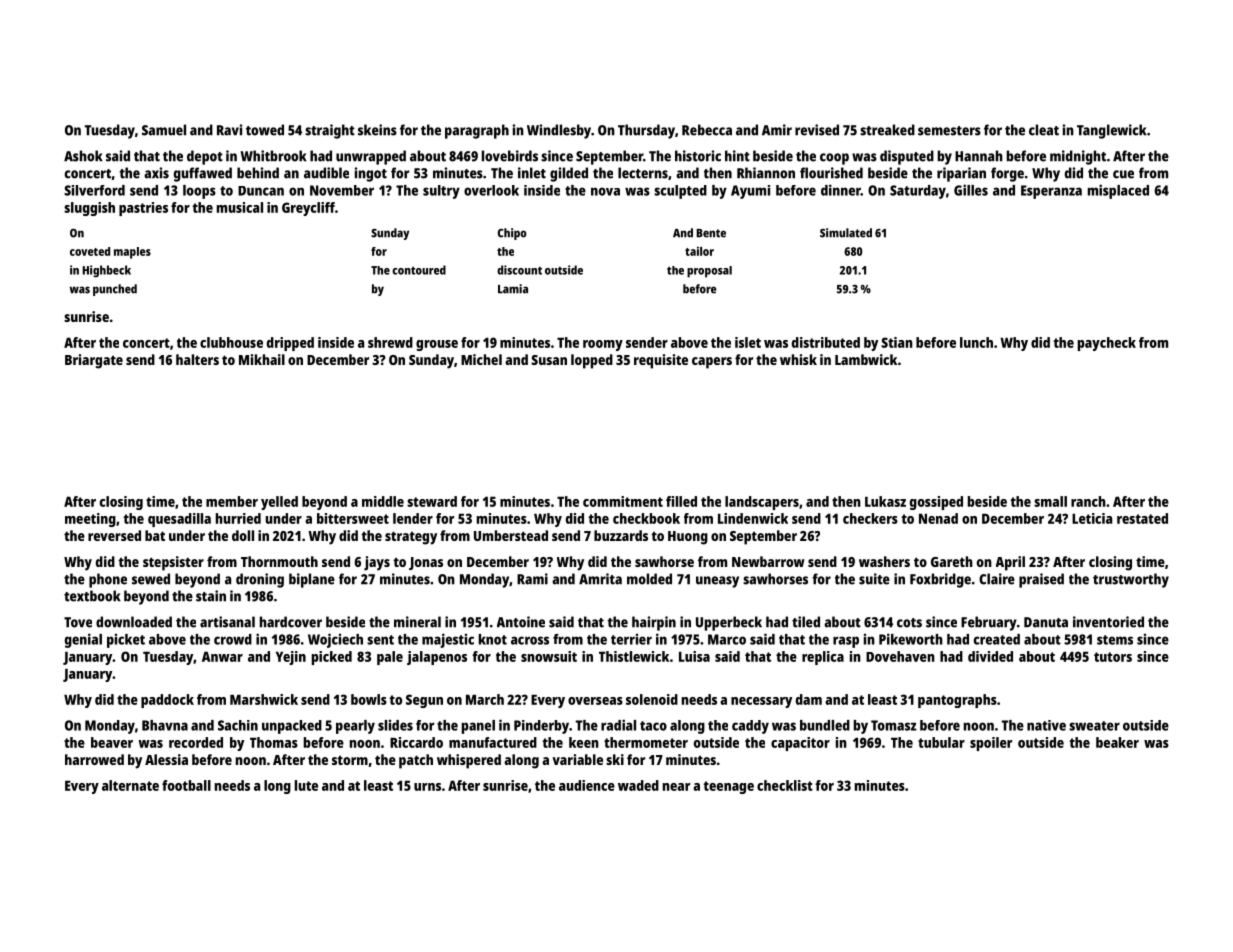 This document has width=1233, height=952. Describe the element at coordinates (866, 359) in the document. I see `Lambwick` at that location.
